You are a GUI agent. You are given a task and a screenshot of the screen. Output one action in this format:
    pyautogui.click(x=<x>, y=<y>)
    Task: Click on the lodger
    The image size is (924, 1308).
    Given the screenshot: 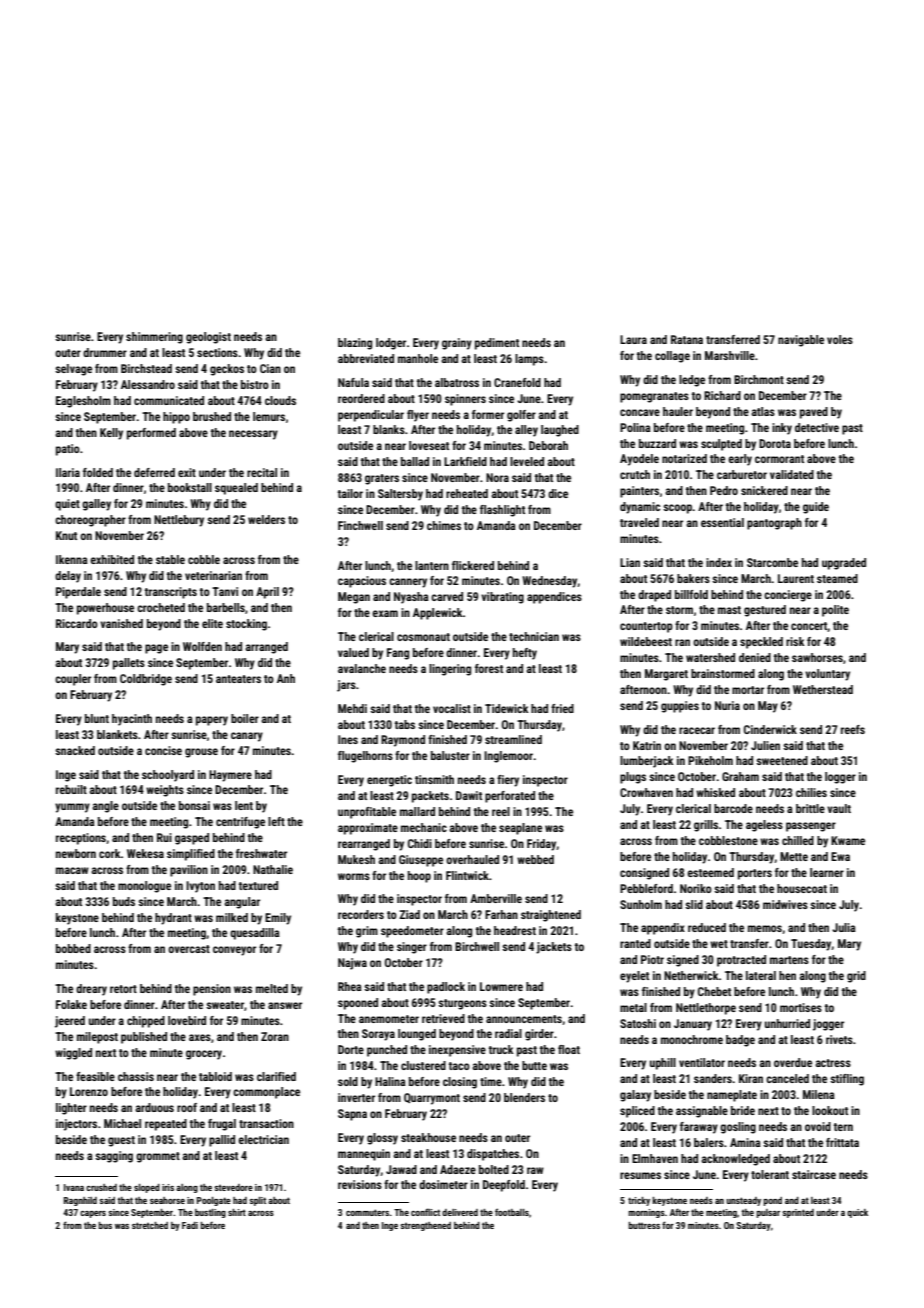 What is the action you would take?
    pyautogui.click(x=391, y=344)
